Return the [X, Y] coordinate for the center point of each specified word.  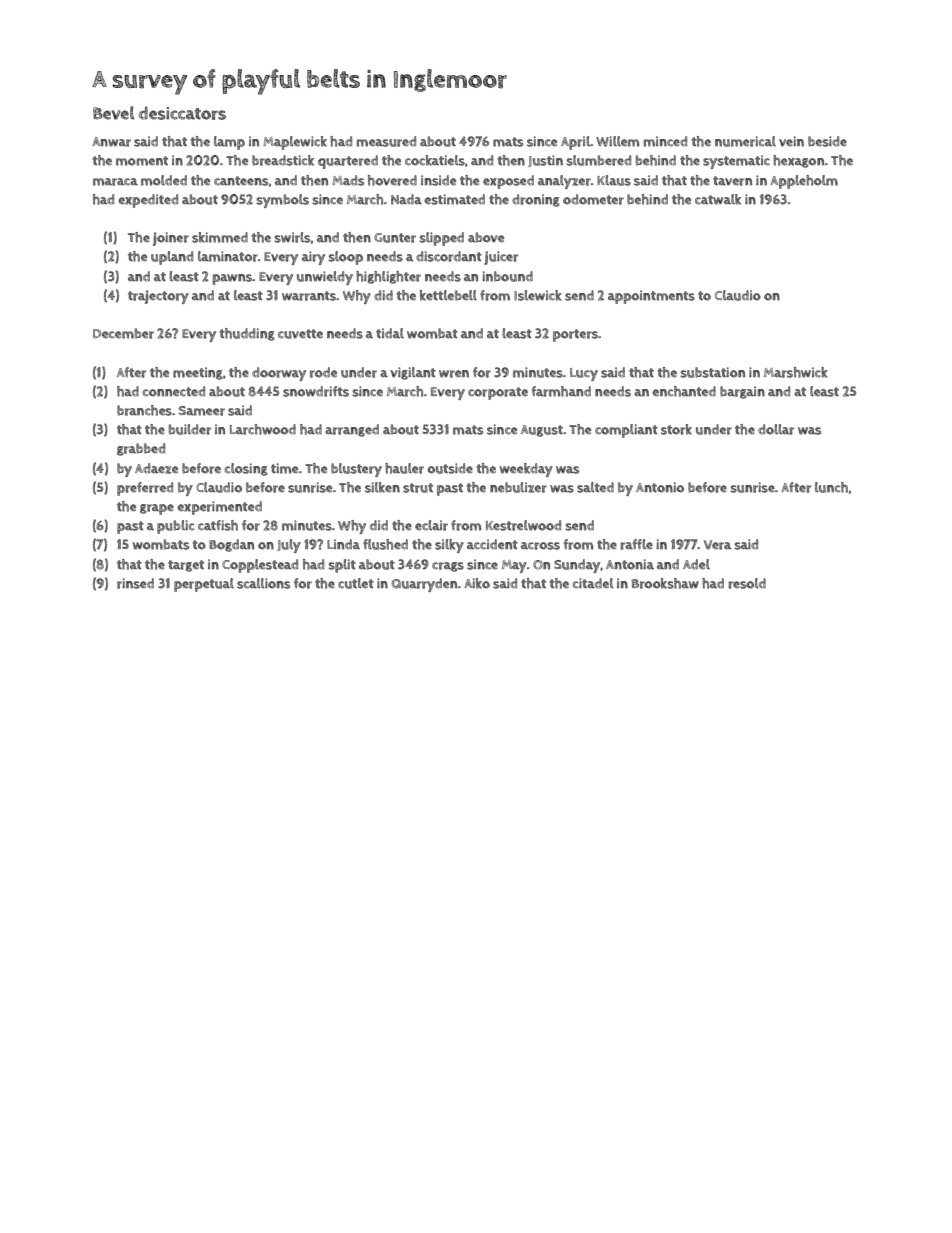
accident [492, 544]
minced [665, 141]
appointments [651, 297]
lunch [831, 487]
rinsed [135, 583]
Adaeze [156, 468]
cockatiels [435, 160]
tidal [390, 333]
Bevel [114, 113]
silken [382, 487]
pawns [232, 279]
